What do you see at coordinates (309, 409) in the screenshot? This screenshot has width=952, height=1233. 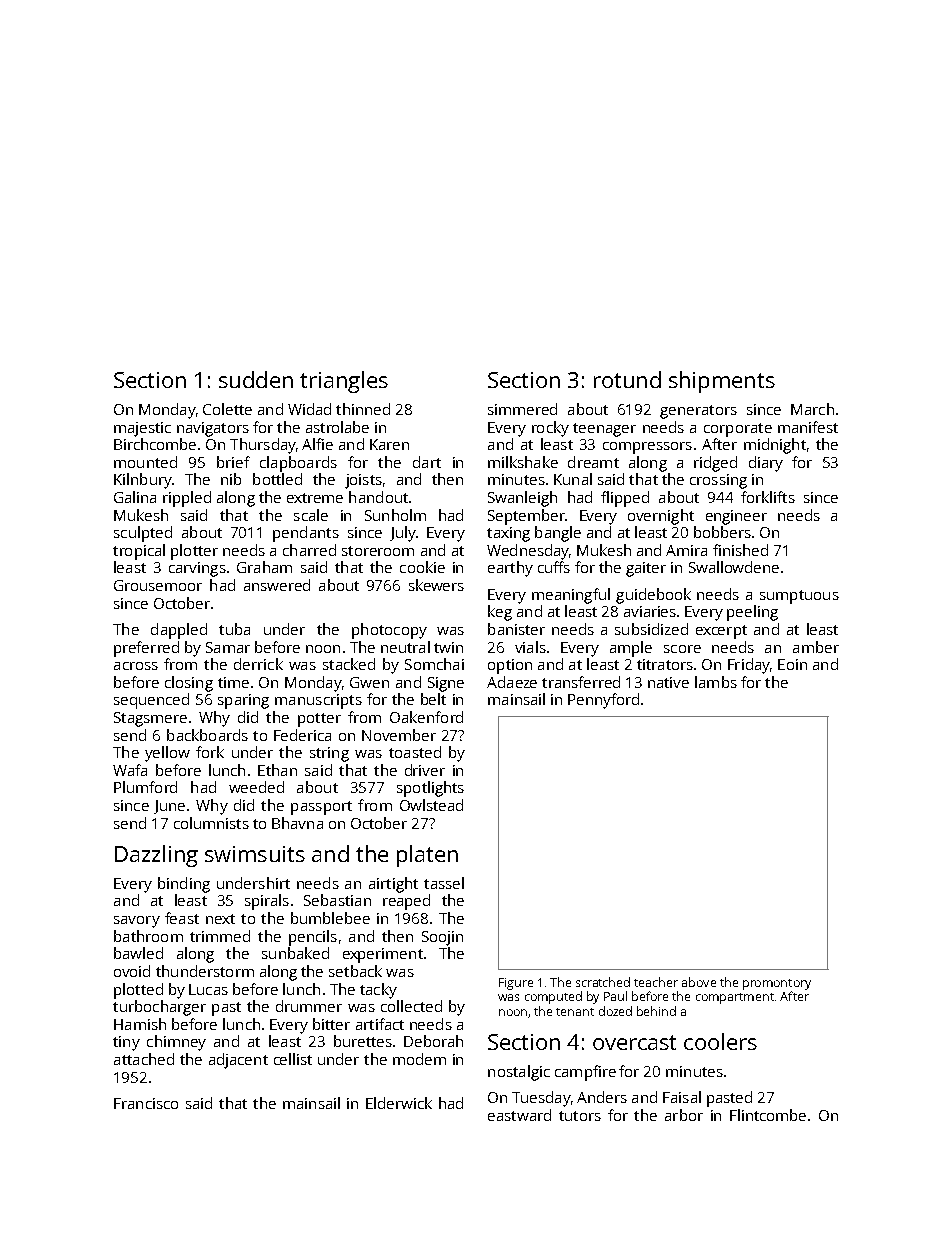 I see `Widad` at bounding box center [309, 409].
